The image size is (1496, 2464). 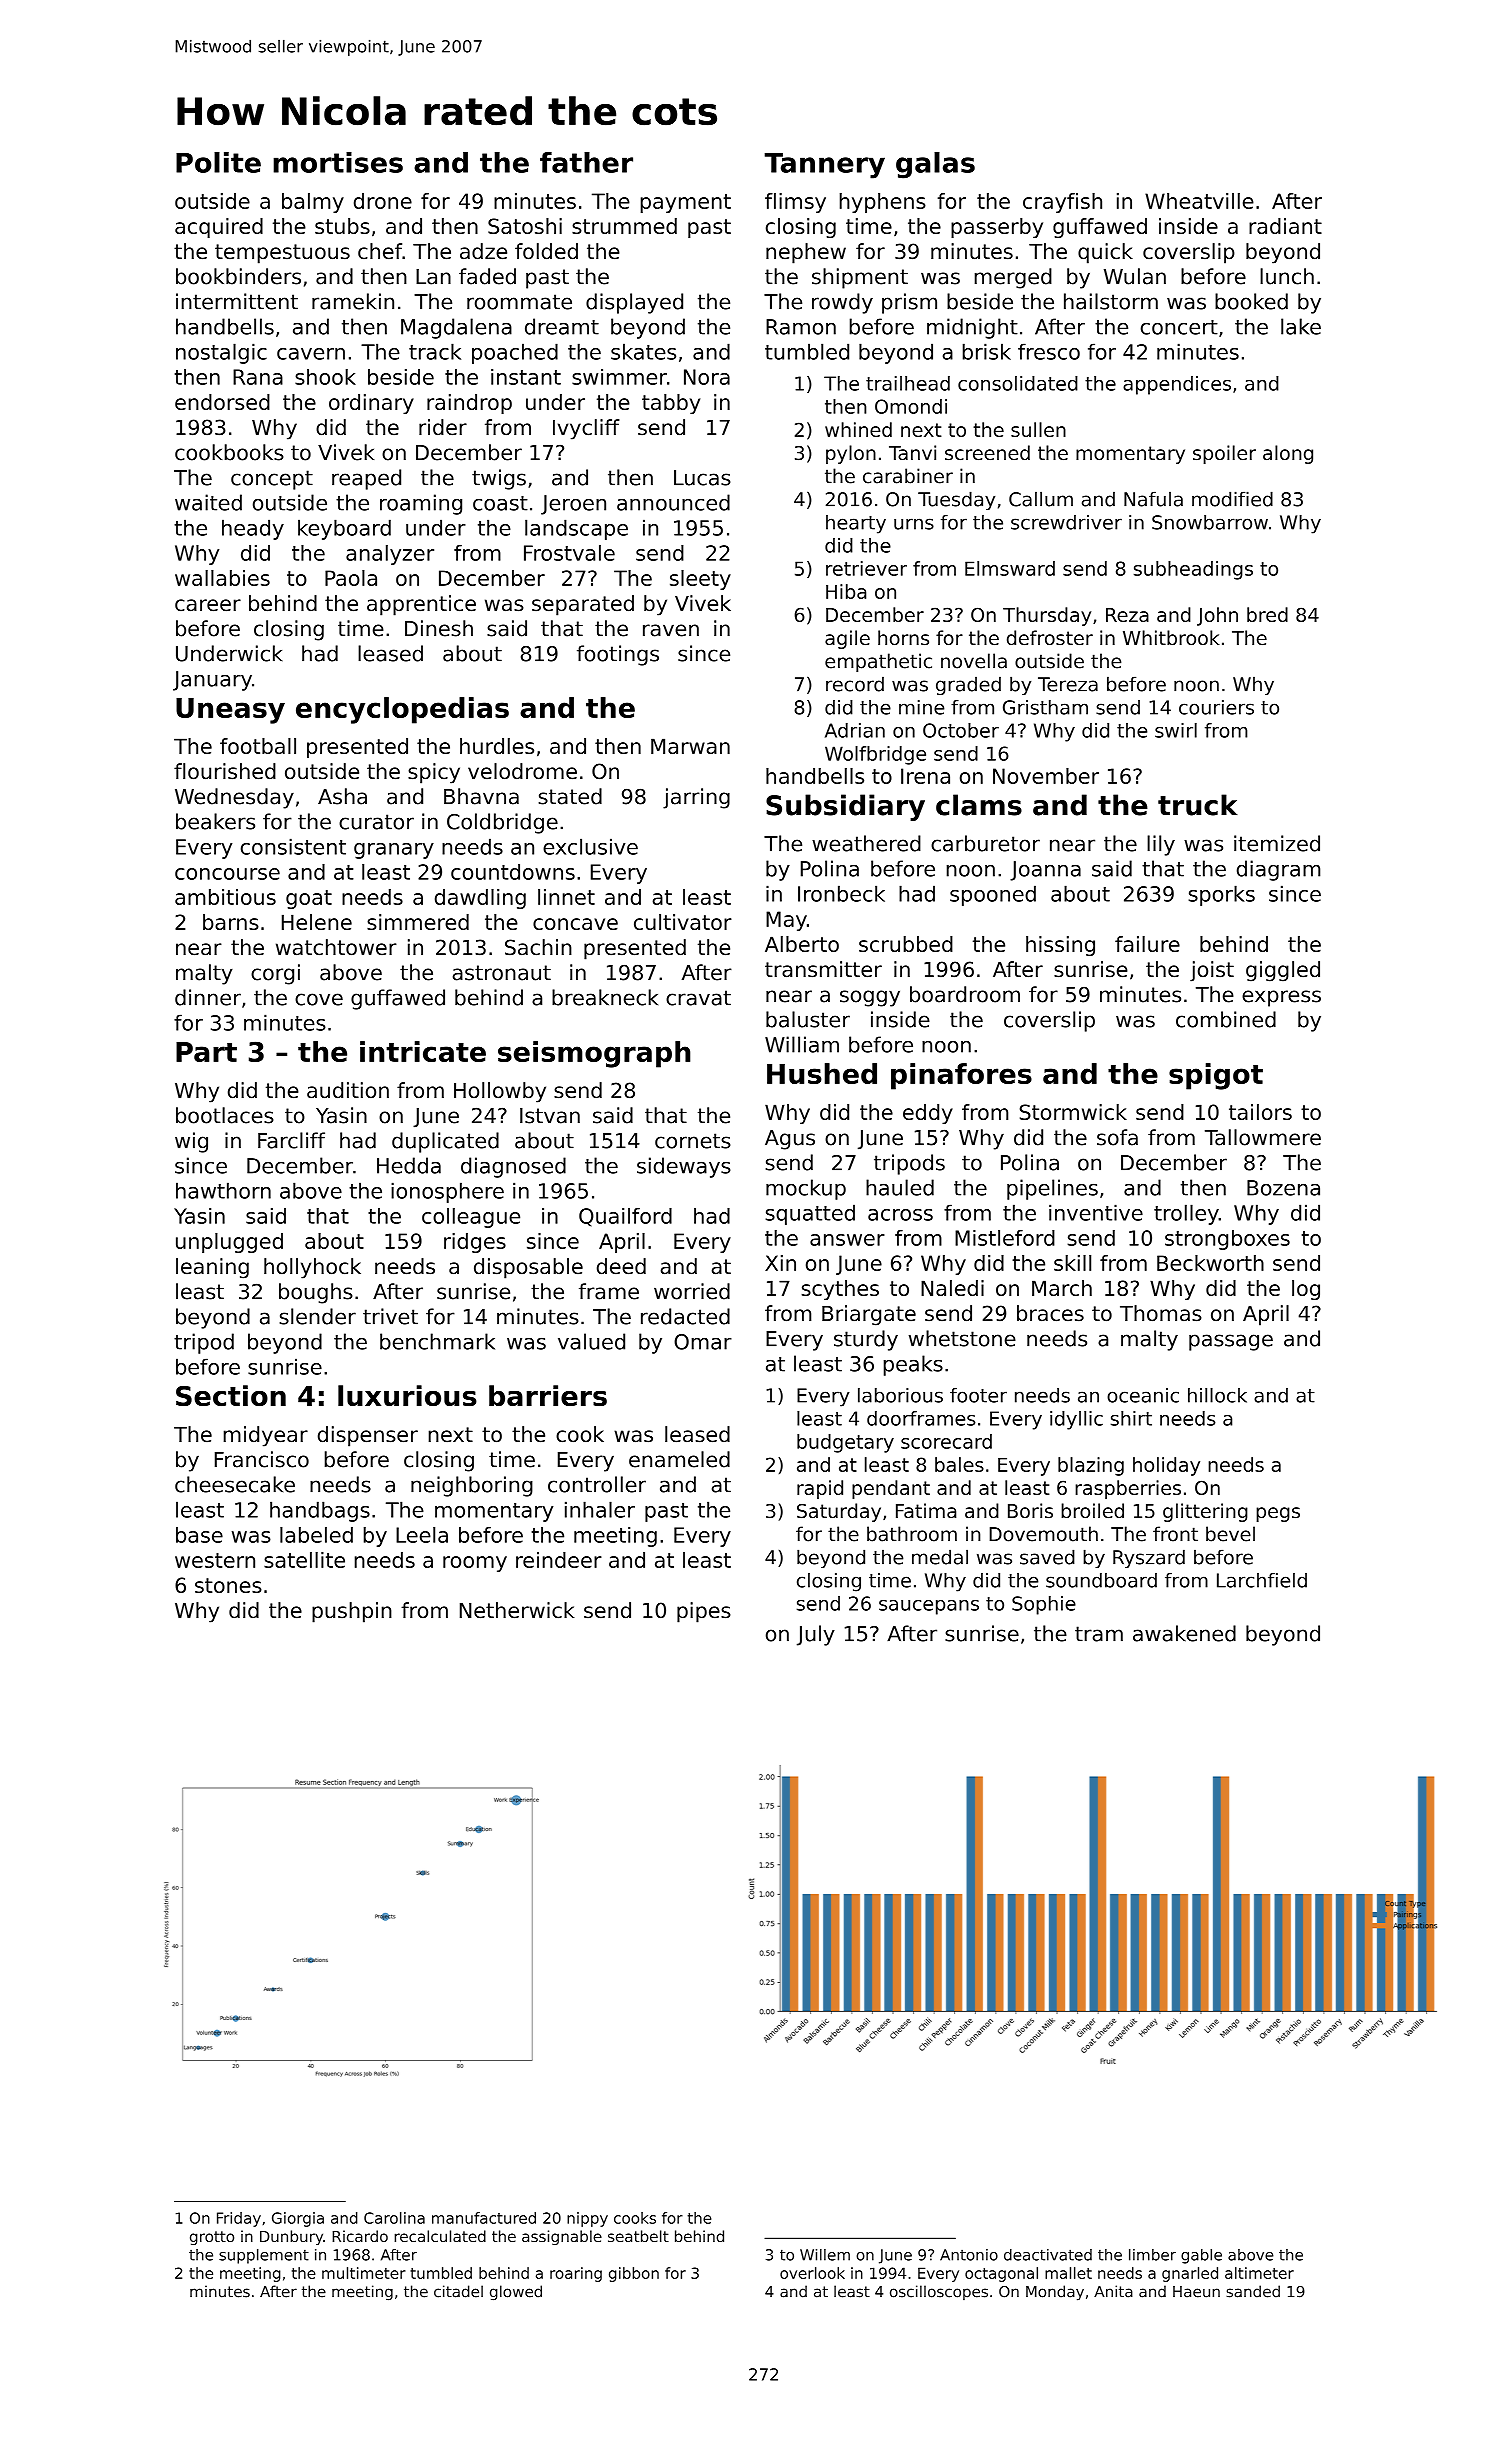 I want to click on father, so click(x=586, y=162).
